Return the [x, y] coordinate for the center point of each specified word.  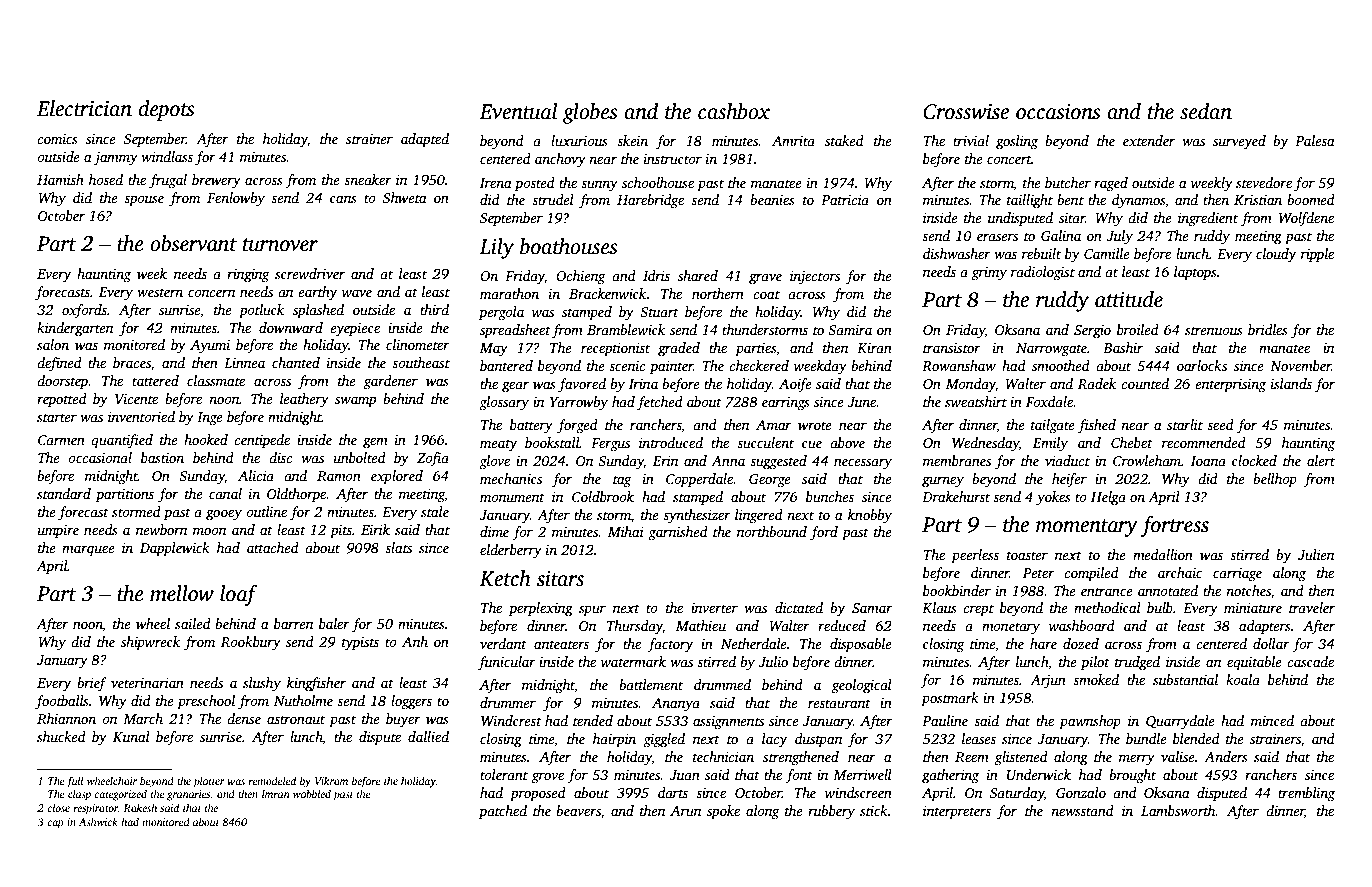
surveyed [1239, 142]
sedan [1206, 111]
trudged [1137, 663]
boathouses [568, 246]
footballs [62, 702]
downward [291, 327]
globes [590, 113]
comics [57, 139]
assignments [728, 723]
